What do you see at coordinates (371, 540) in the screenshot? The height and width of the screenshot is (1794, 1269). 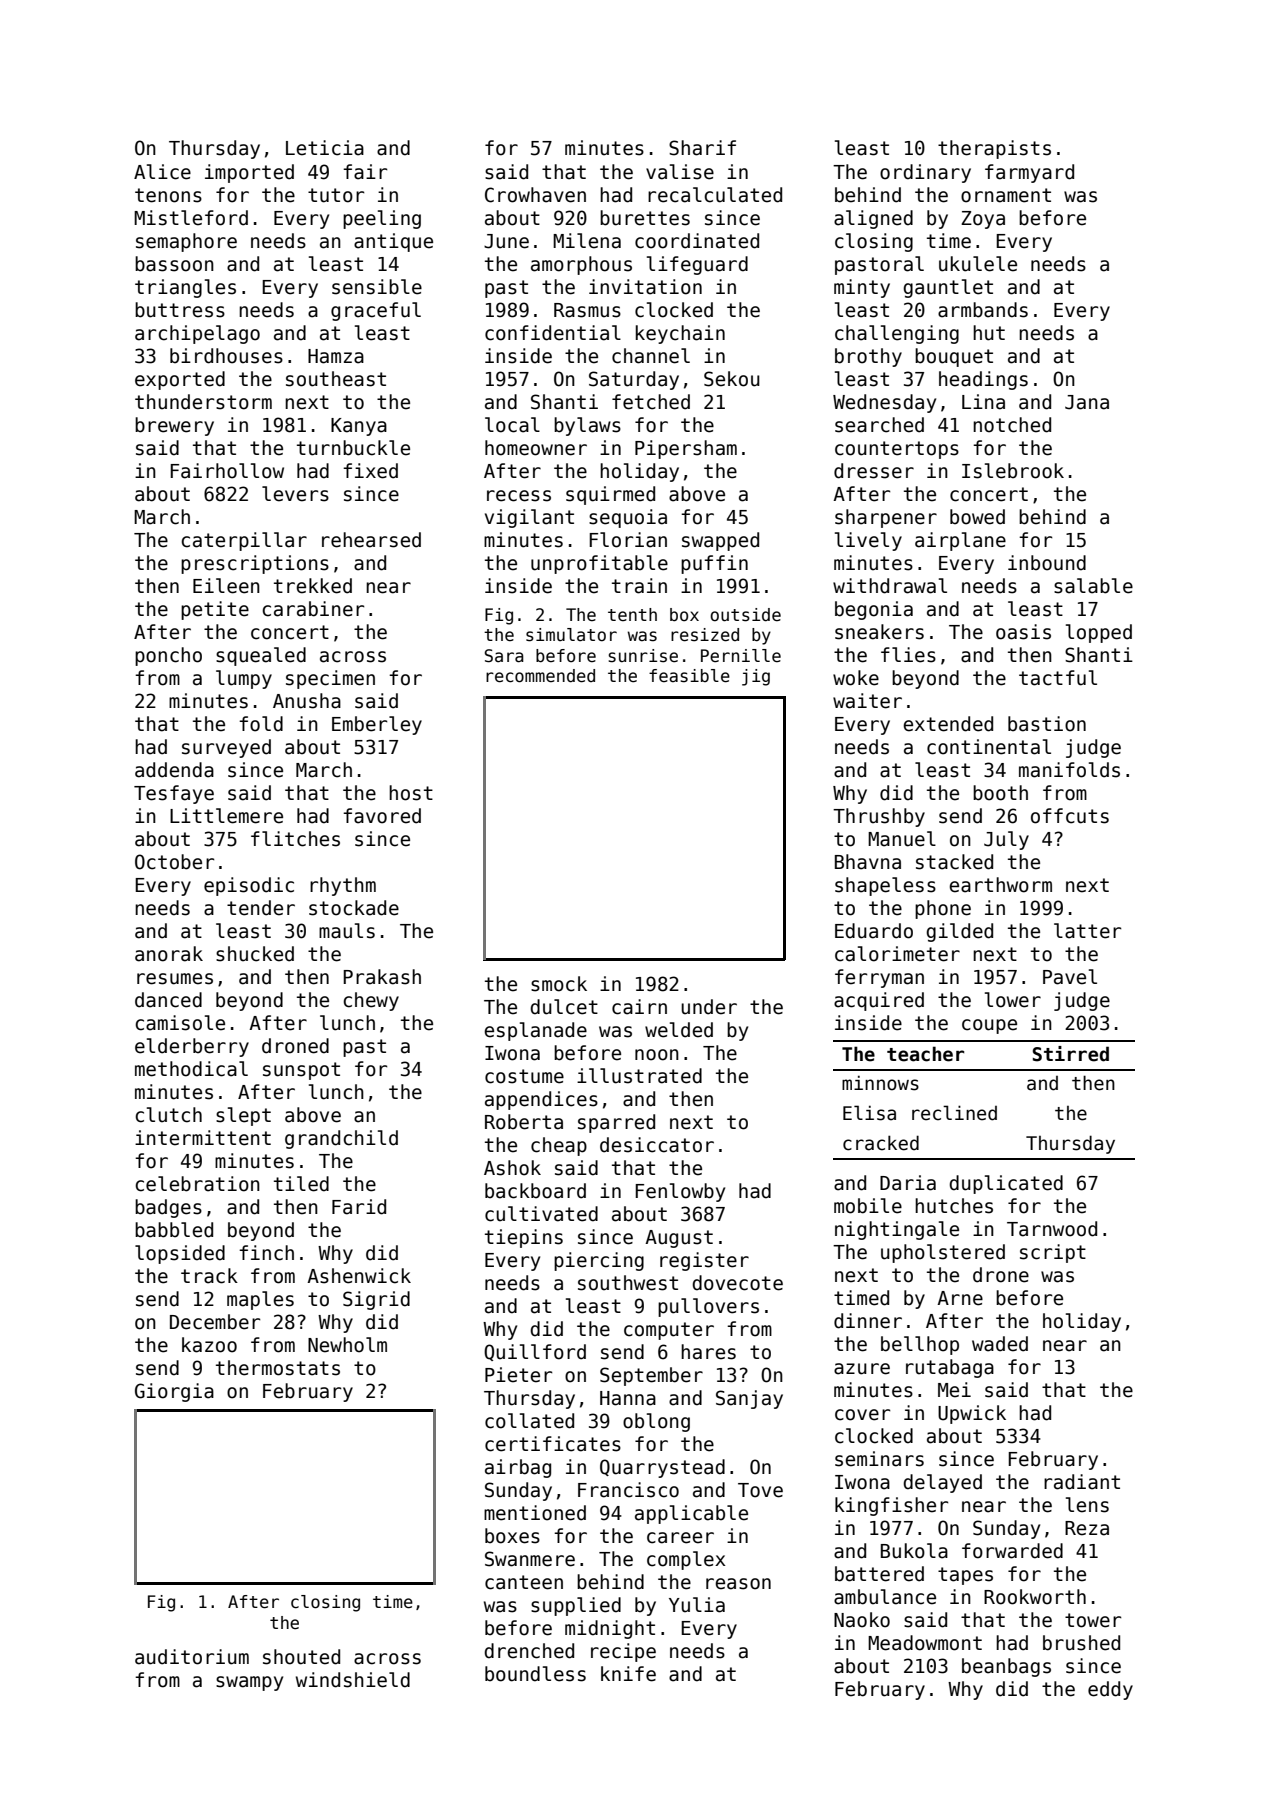 I see `rehearsed` at bounding box center [371, 540].
